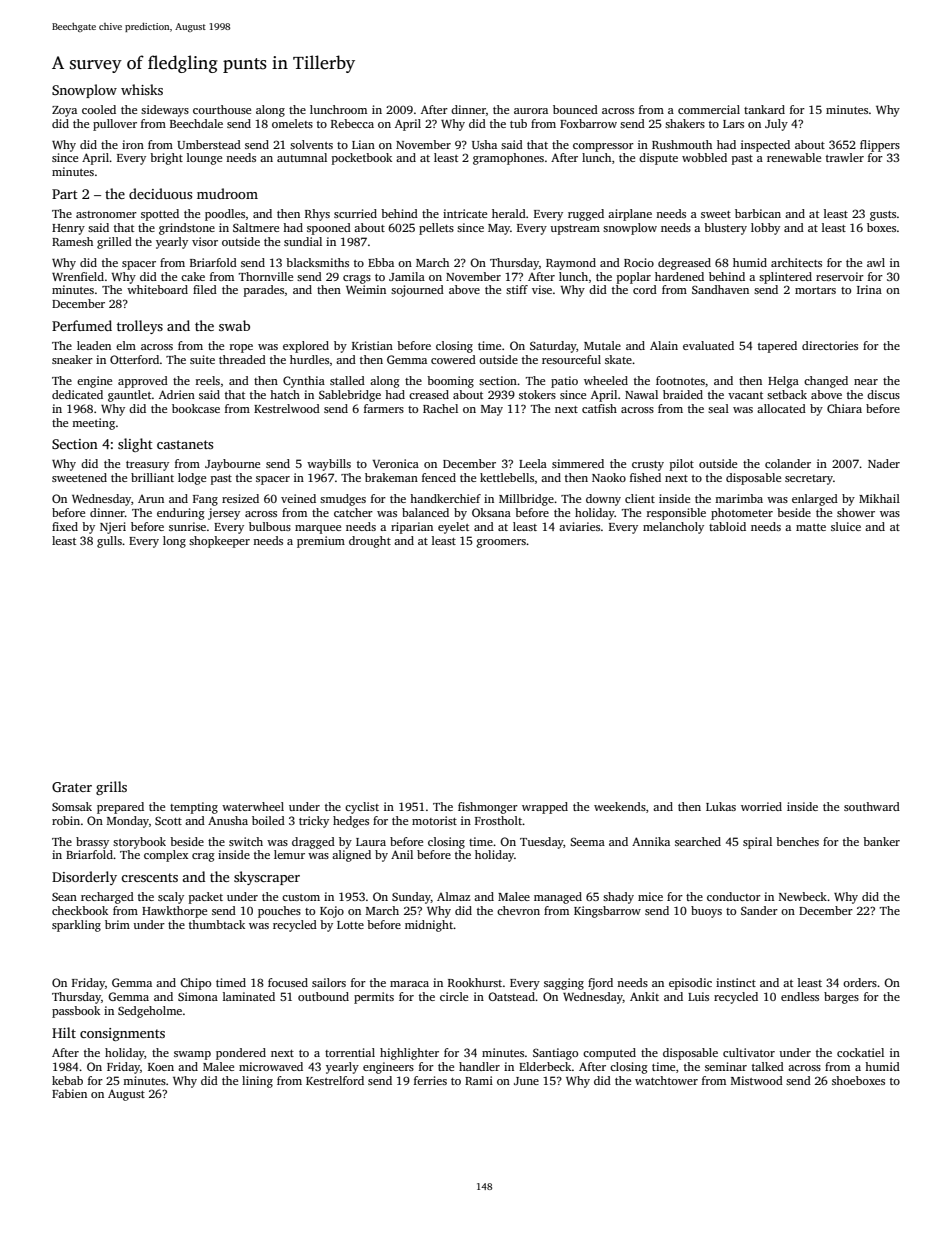 Image resolution: width=952 pixels, height=1233 pixels. I want to click on Lukas, so click(721, 806).
